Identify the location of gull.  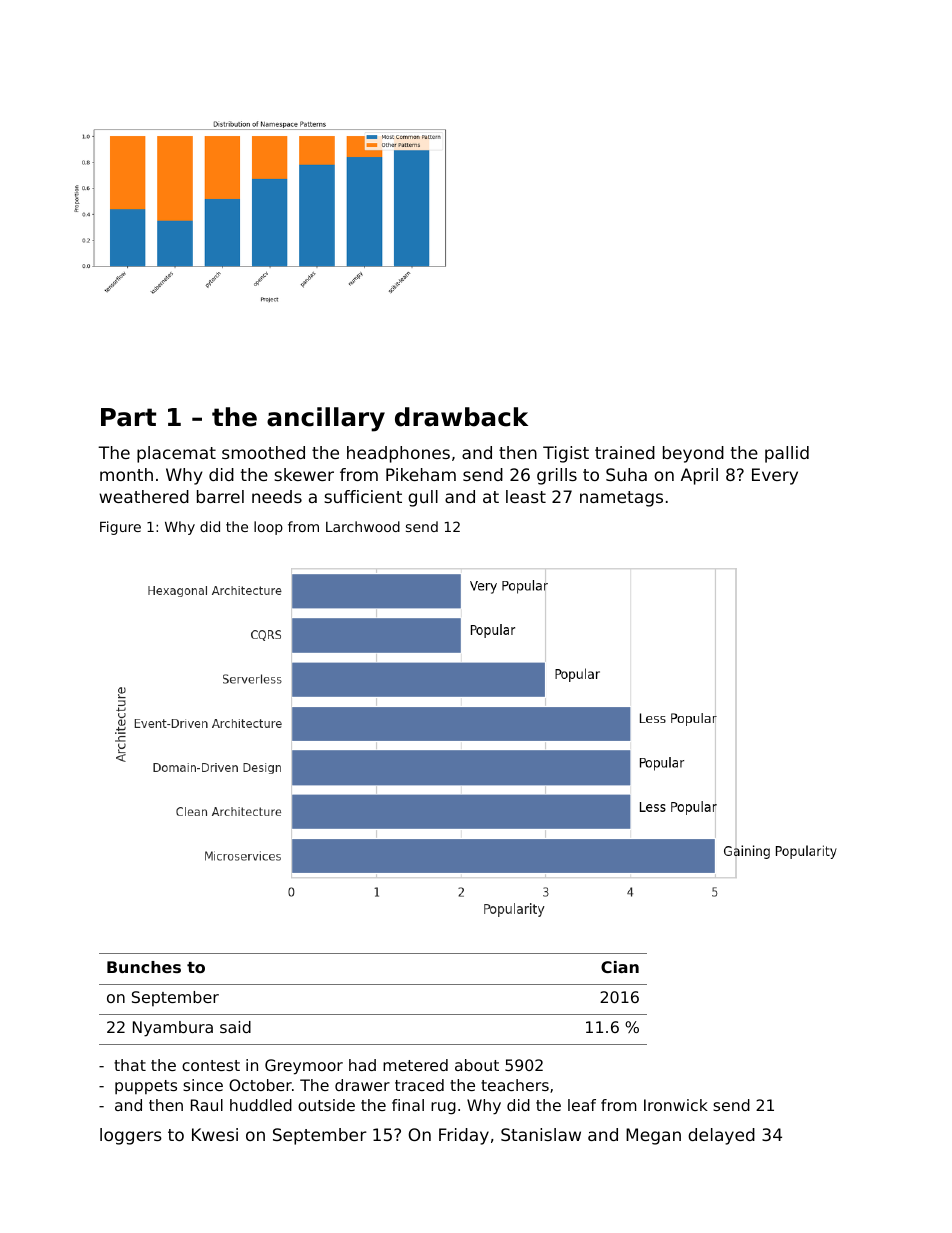
(423, 498).
